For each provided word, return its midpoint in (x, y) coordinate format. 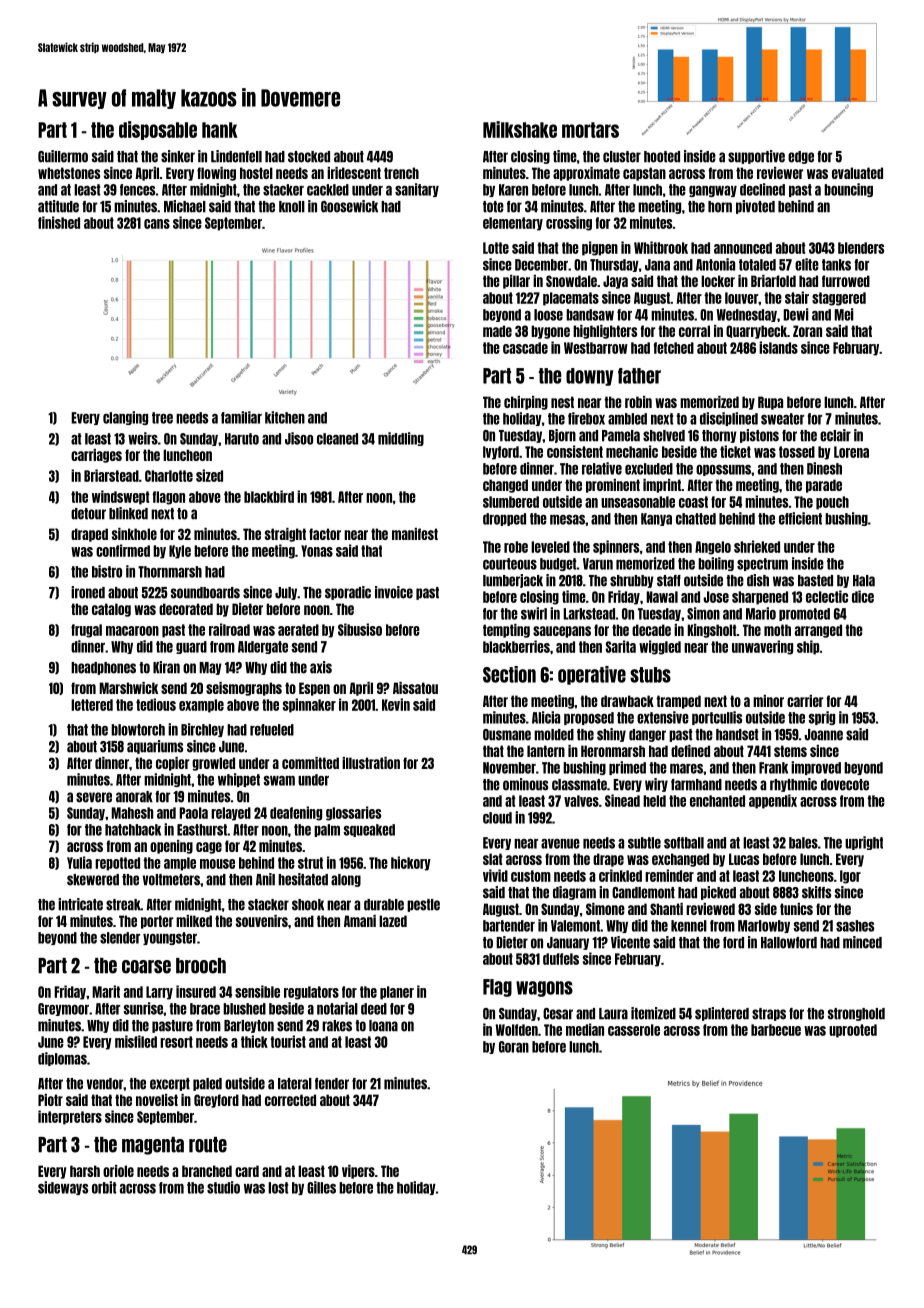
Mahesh (132, 813)
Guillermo (63, 156)
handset (737, 735)
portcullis (717, 718)
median (585, 1029)
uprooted (853, 1031)
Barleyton (249, 1026)
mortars (590, 130)
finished (59, 222)
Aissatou (415, 688)
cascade (525, 348)
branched (207, 1171)
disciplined (729, 419)
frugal (86, 631)
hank (220, 130)
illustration (371, 763)
